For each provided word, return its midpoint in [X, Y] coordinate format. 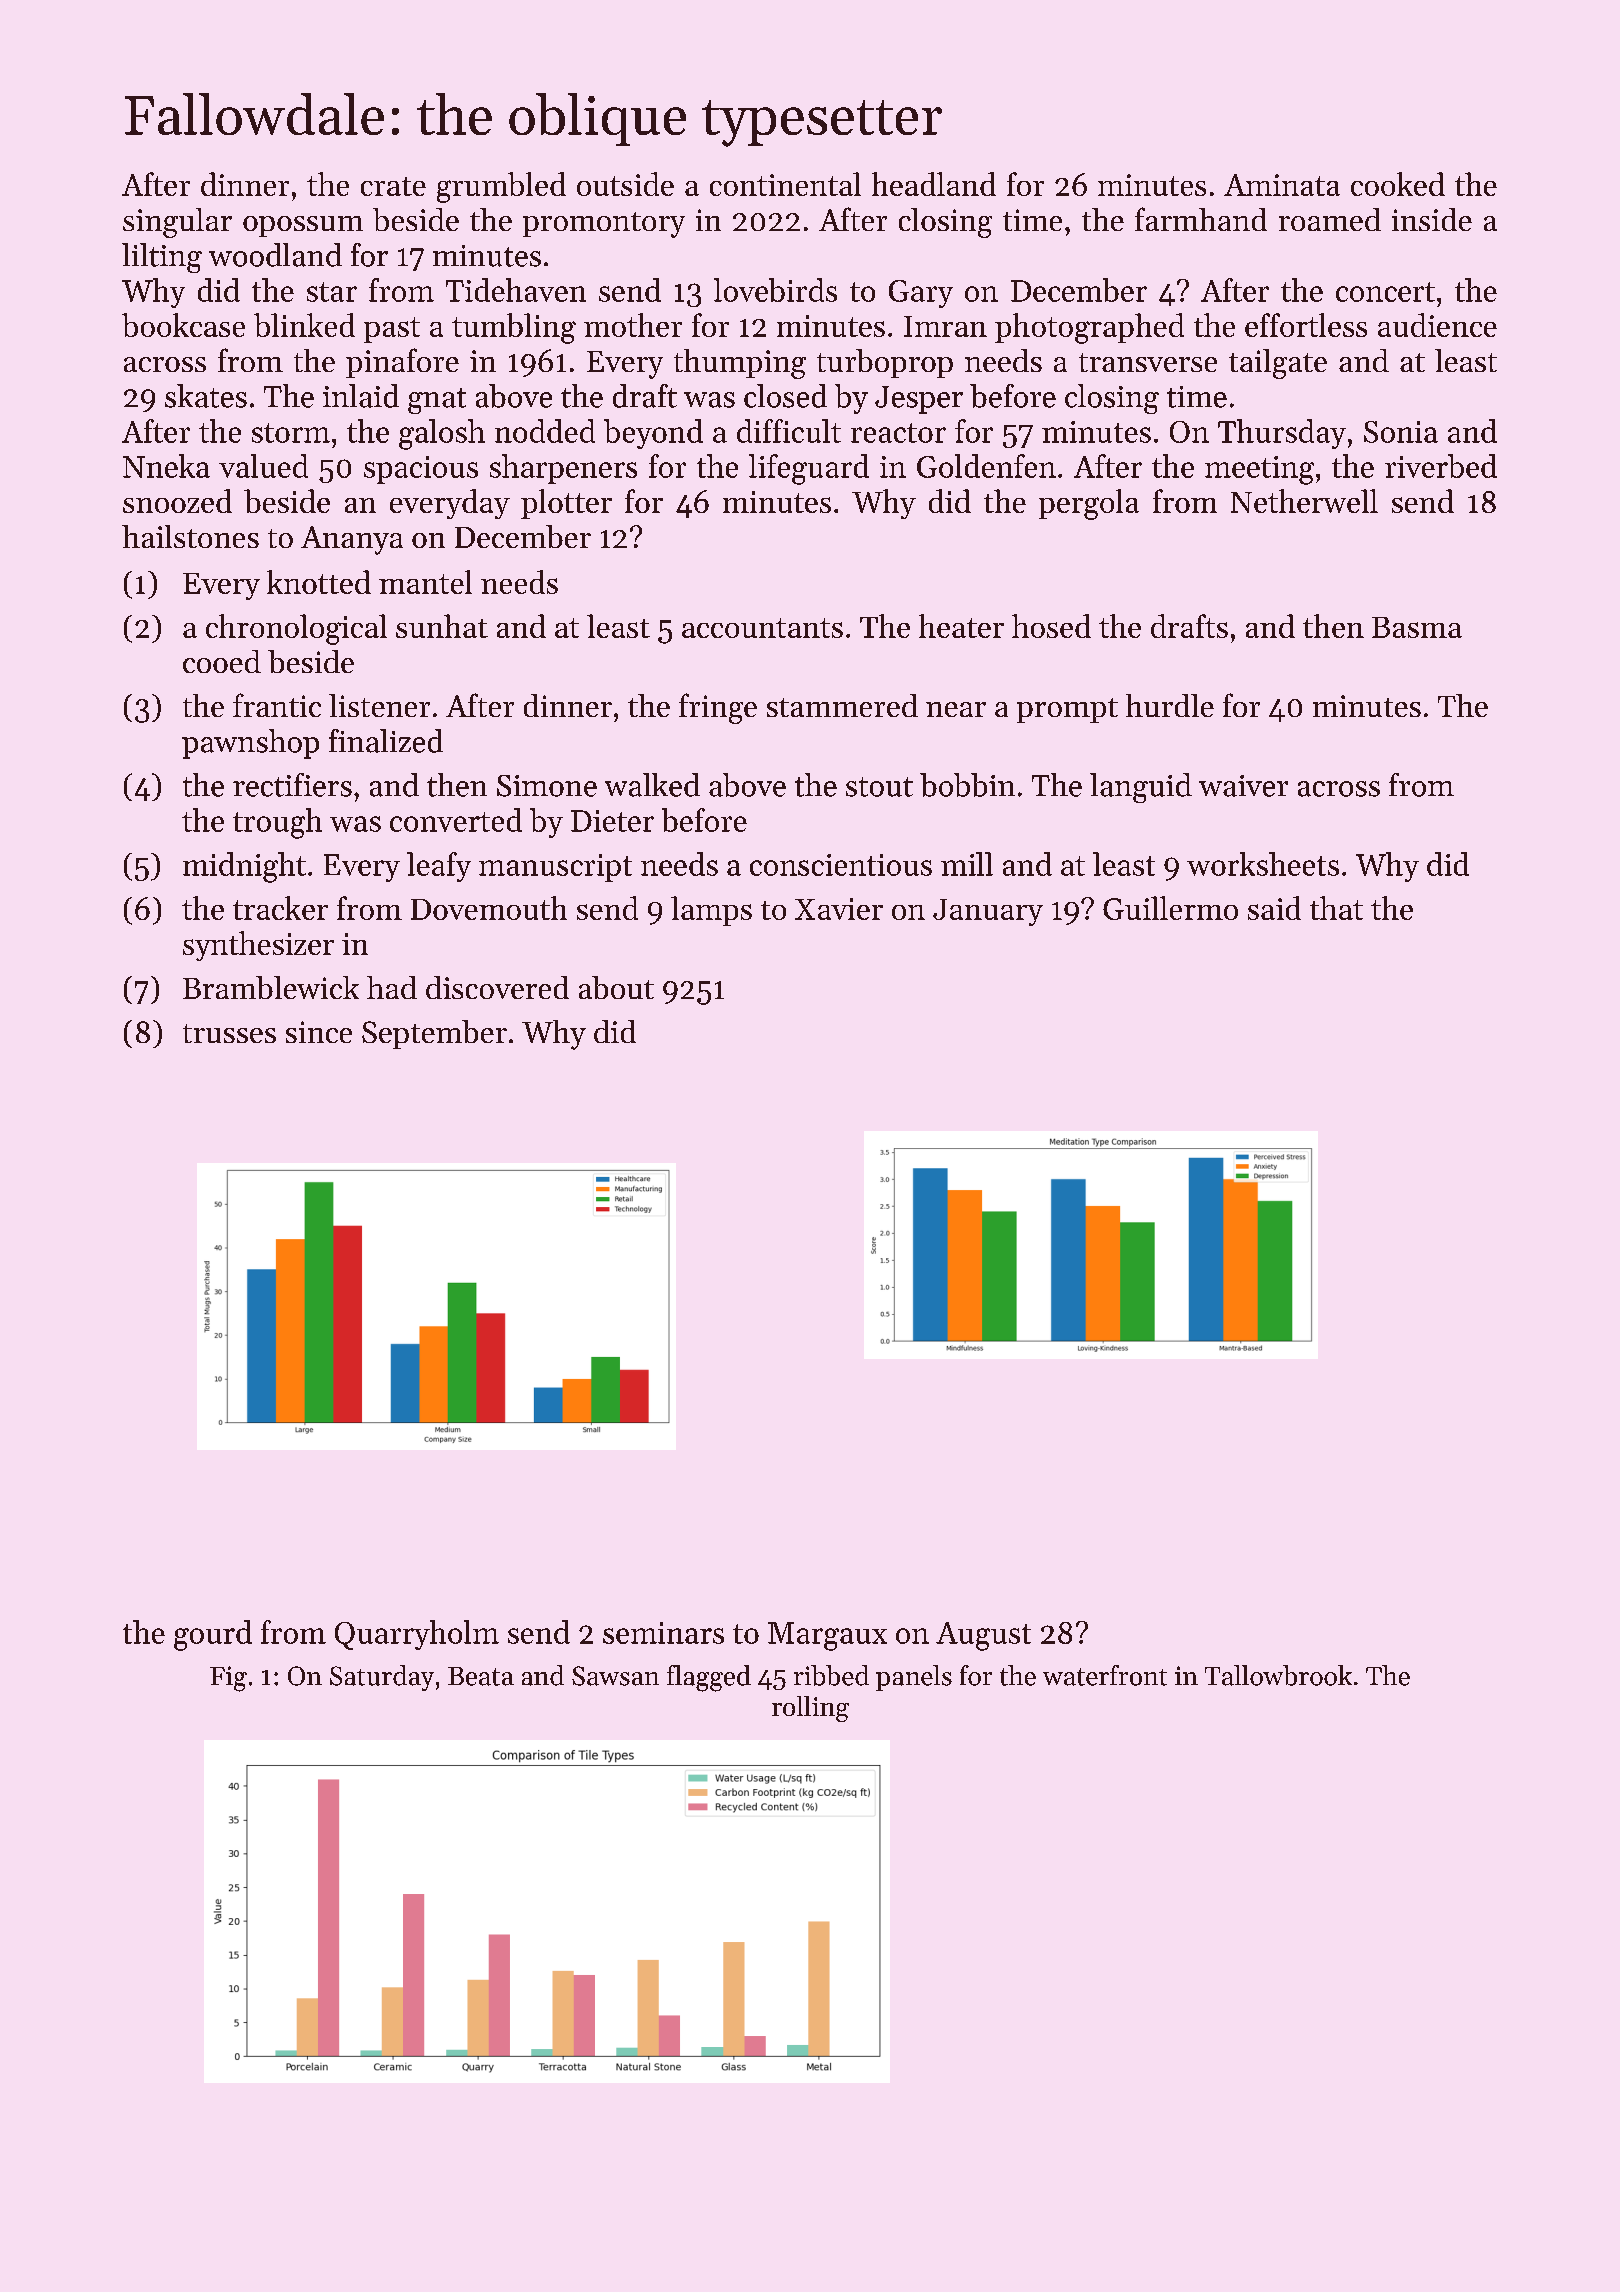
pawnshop [250, 744]
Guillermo [1170, 908]
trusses [229, 1033]
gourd [213, 1635]
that [1336, 908]
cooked [1398, 184]
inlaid [361, 396]
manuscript [555, 868]
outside [625, 184]
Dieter [612, 821]
